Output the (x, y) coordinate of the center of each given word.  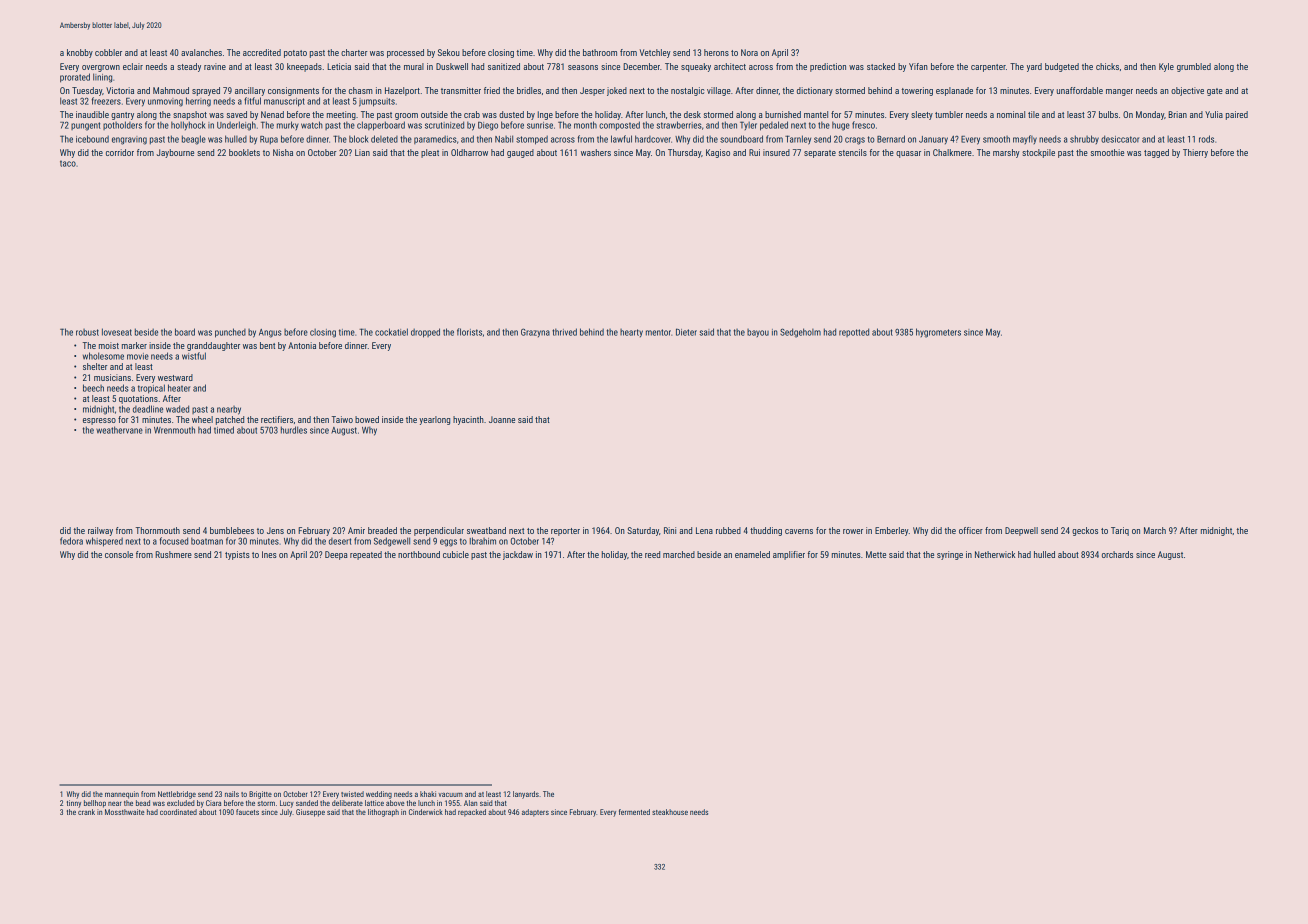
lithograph (383, 813)
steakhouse (670, 812)
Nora (749, 52)
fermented (634, 812)
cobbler (108, 52)
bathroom (600, 52)
